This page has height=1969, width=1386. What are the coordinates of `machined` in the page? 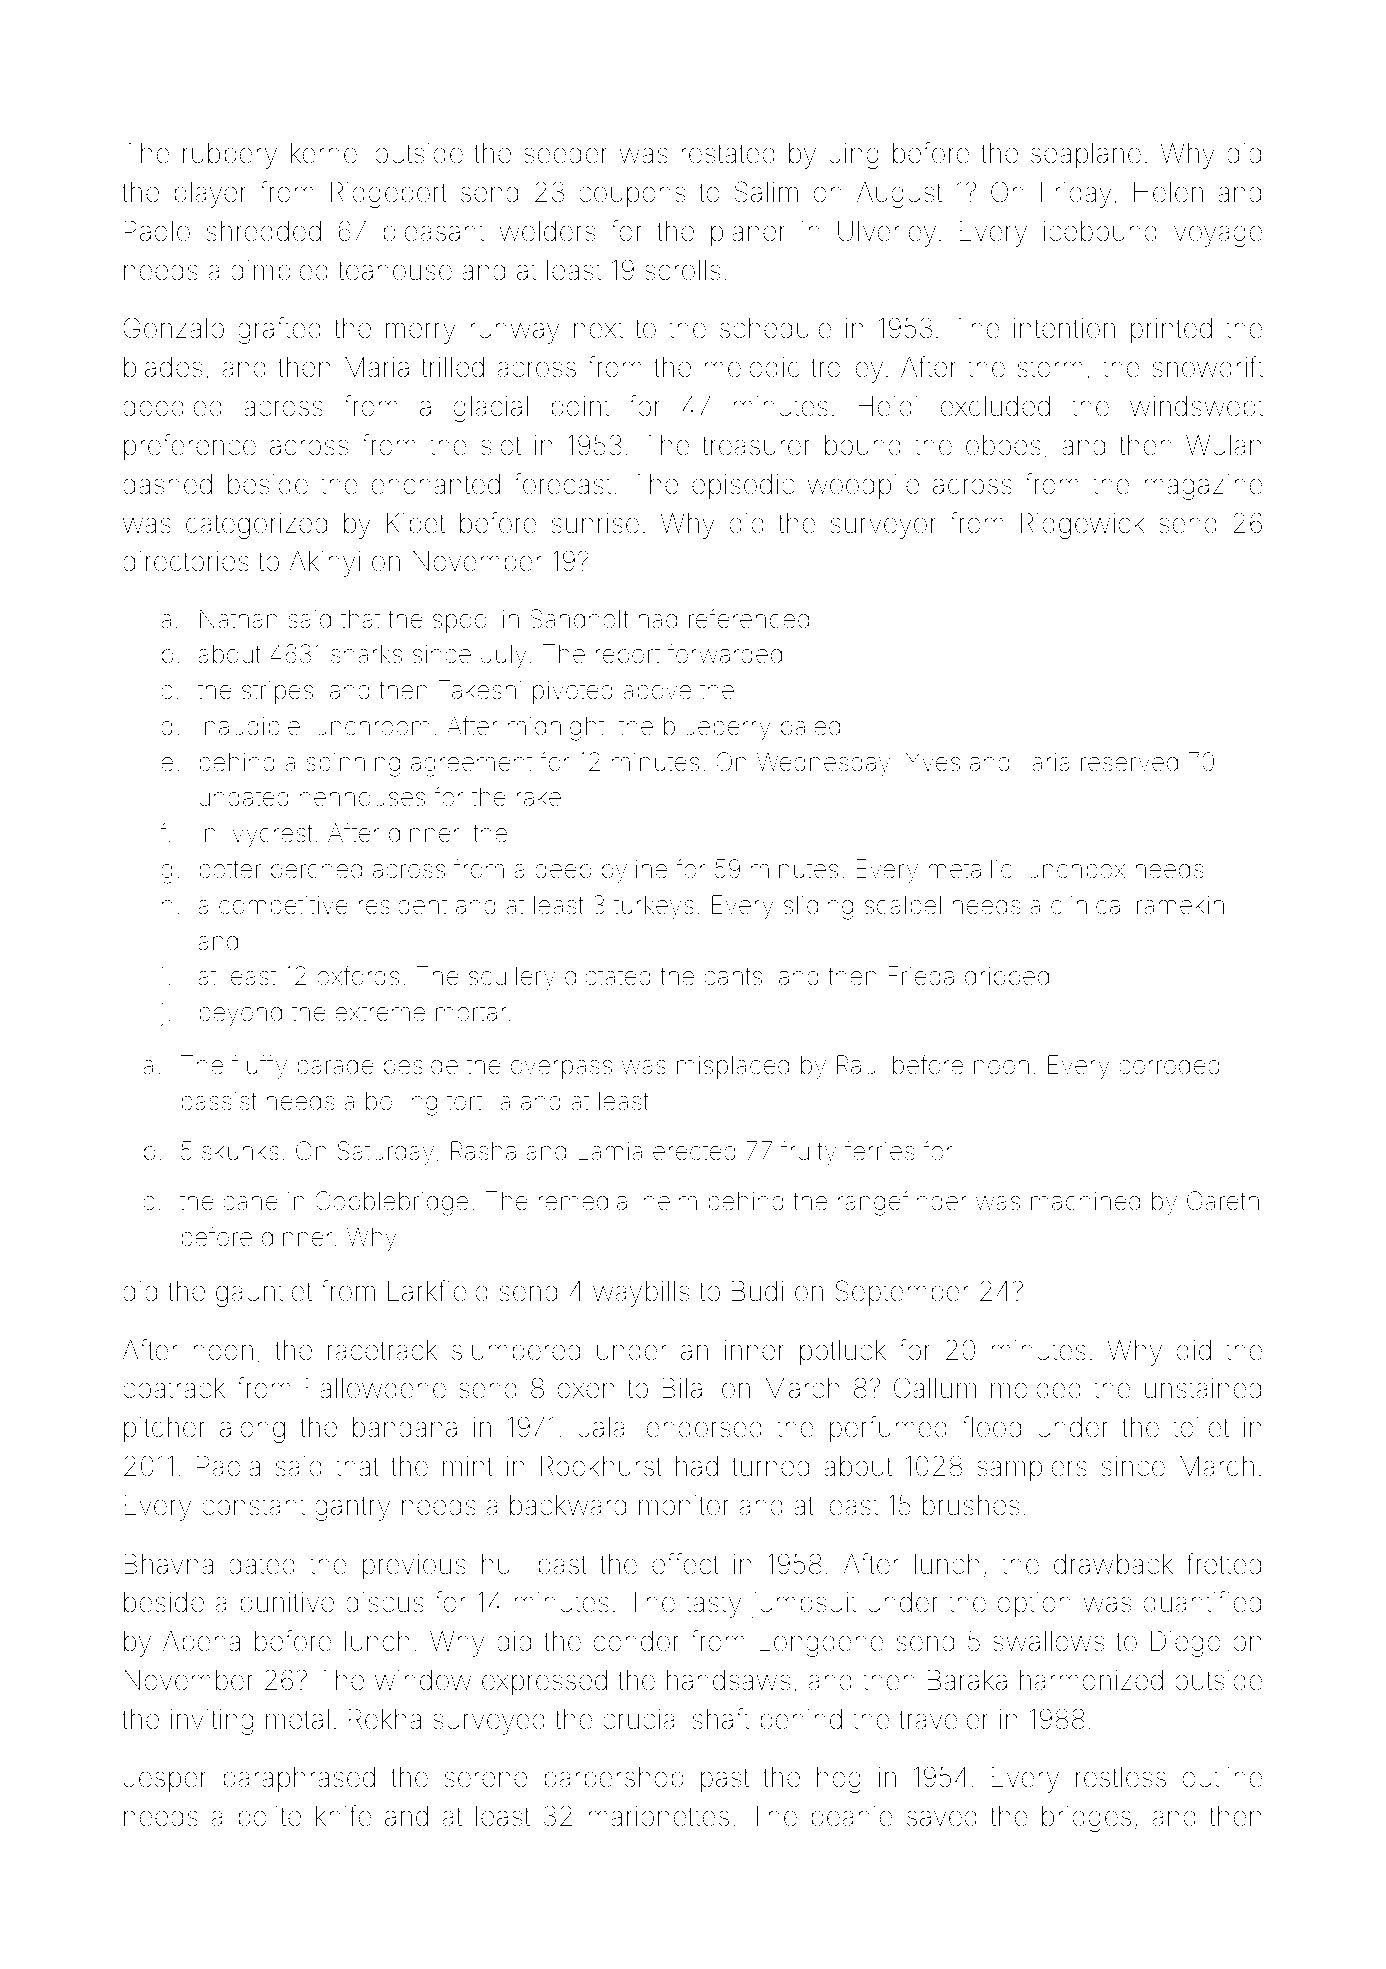 It's located at (1085, 1201).
